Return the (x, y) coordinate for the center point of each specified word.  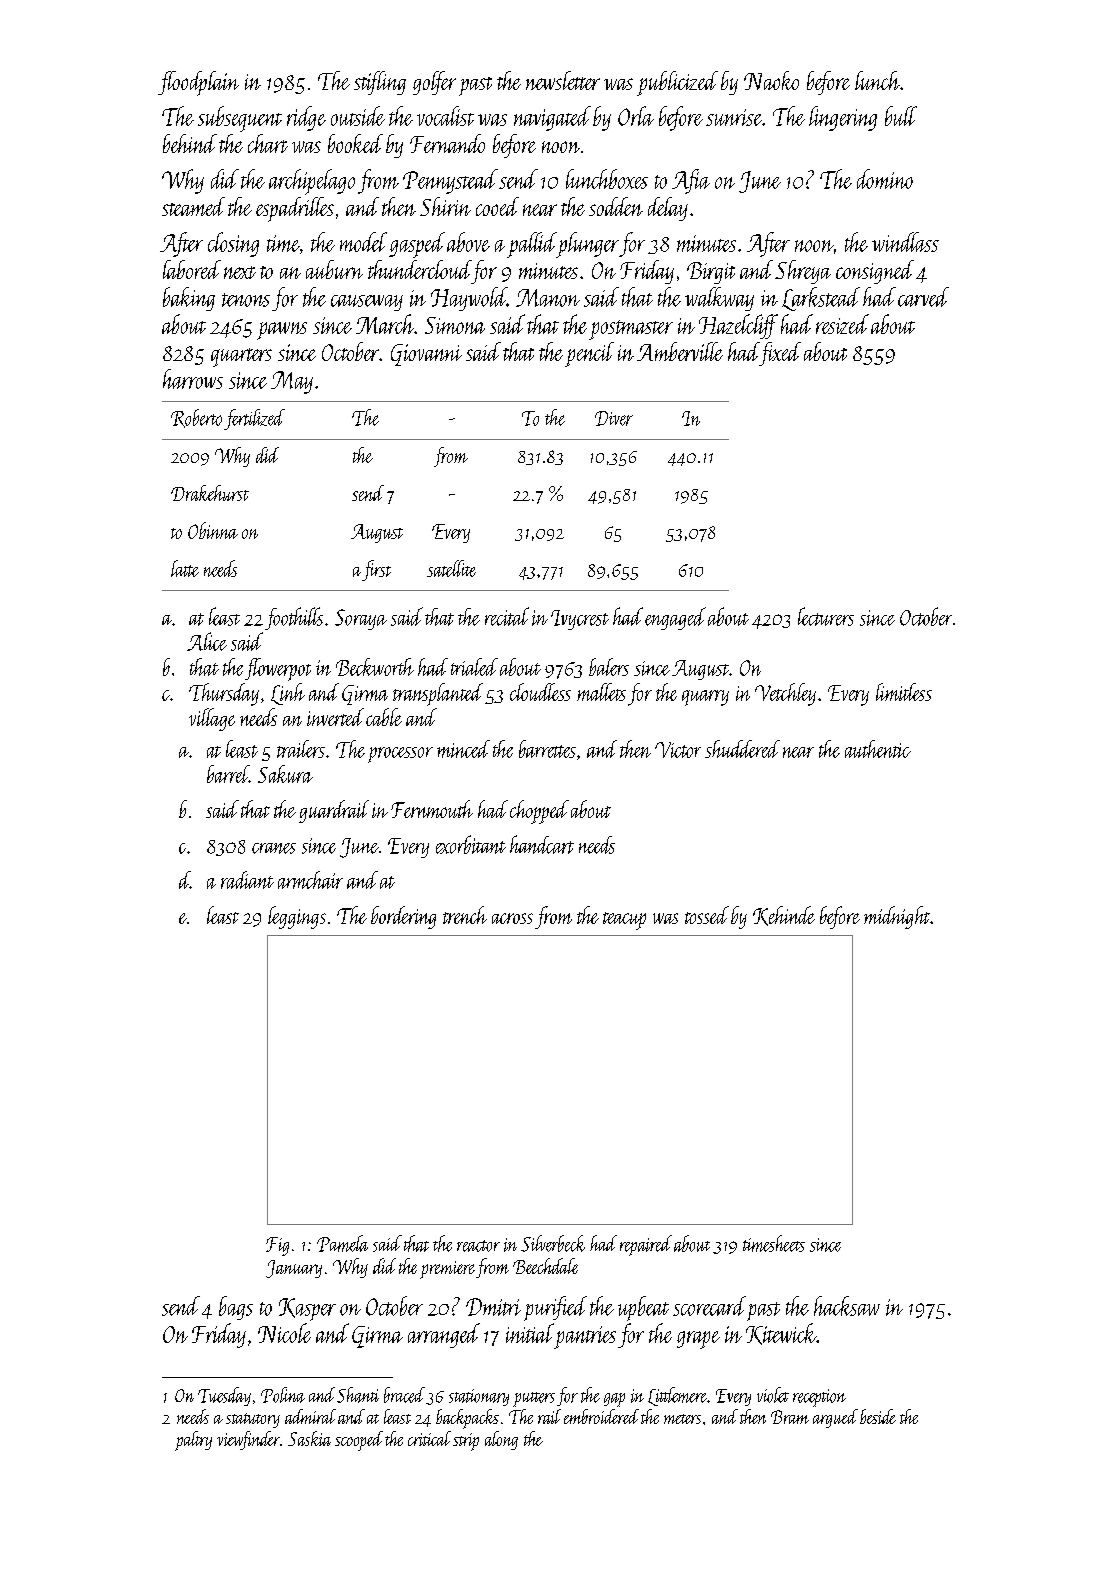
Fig (277, 1246)
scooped (359, 1441)
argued (835, 1418)
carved (923, 297)
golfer (434, 83)
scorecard (709, 1306)
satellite (451, 568)
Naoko (771, 80)
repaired (646, 1245)
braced (404, 1395)
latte (185, 568)
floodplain (198, 83)
